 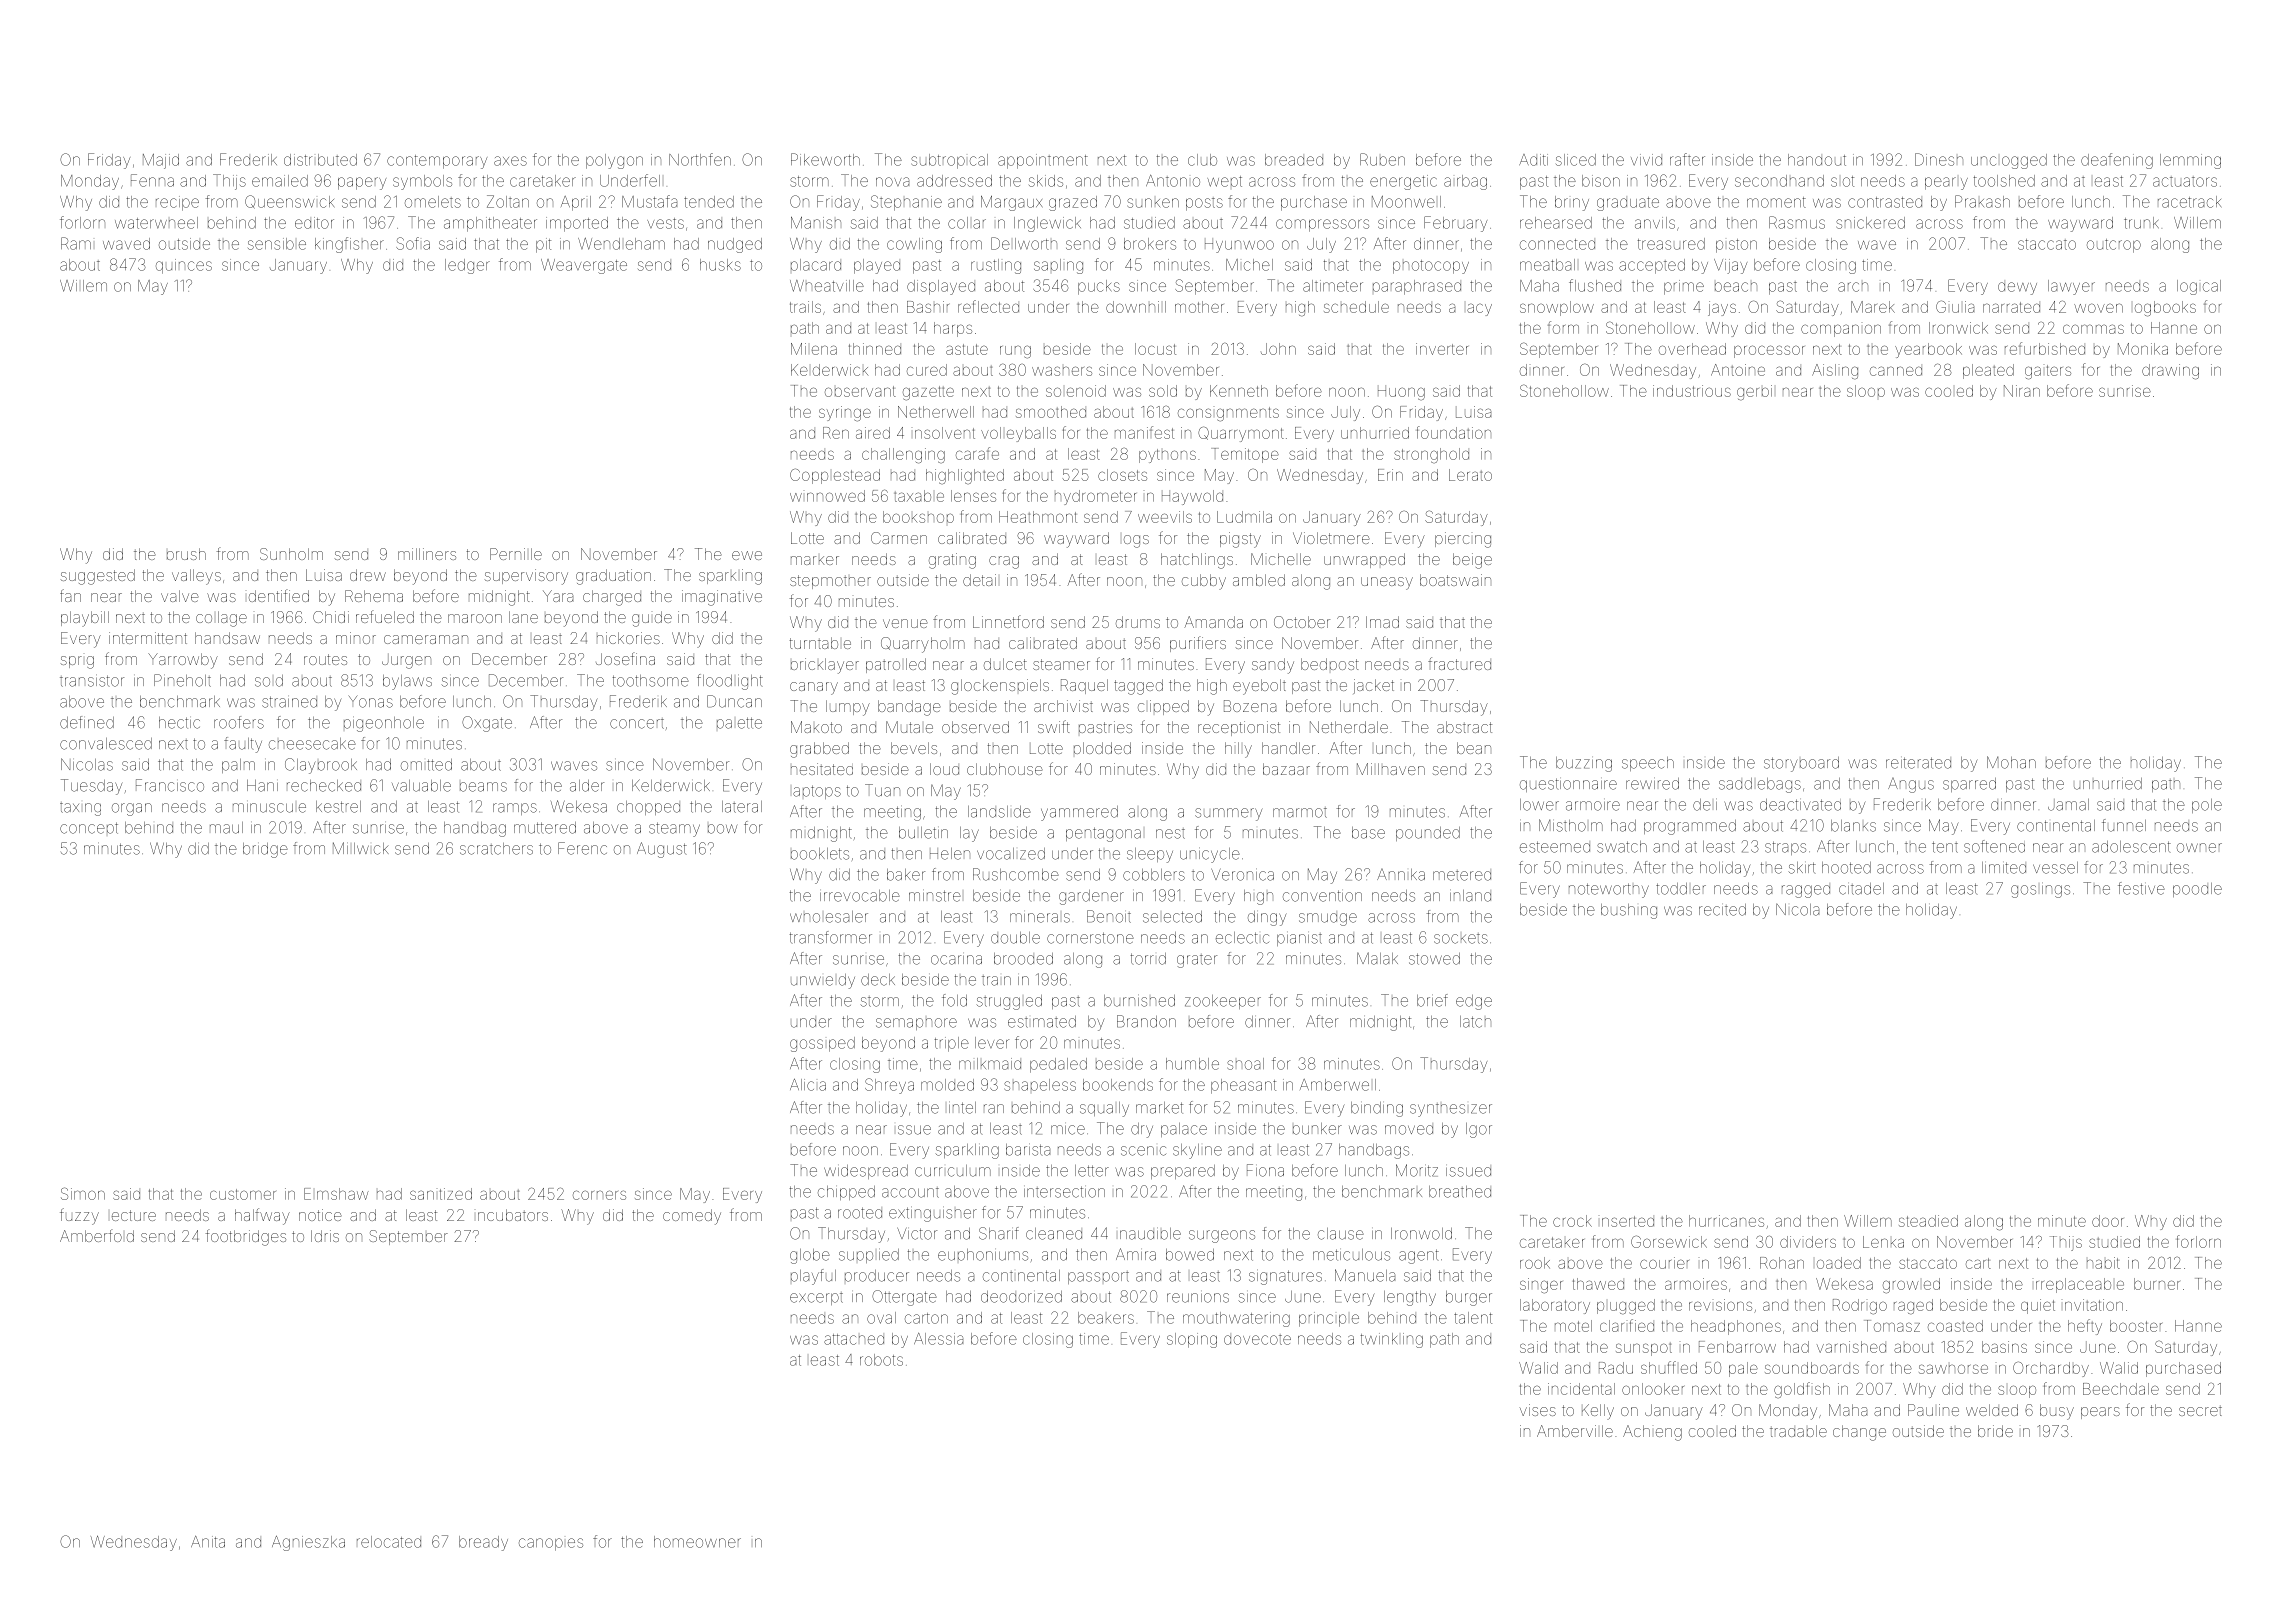 What do you see at coordinates (320, 160) in the image?
I see `distributed` at bounding box center [320, 160].
